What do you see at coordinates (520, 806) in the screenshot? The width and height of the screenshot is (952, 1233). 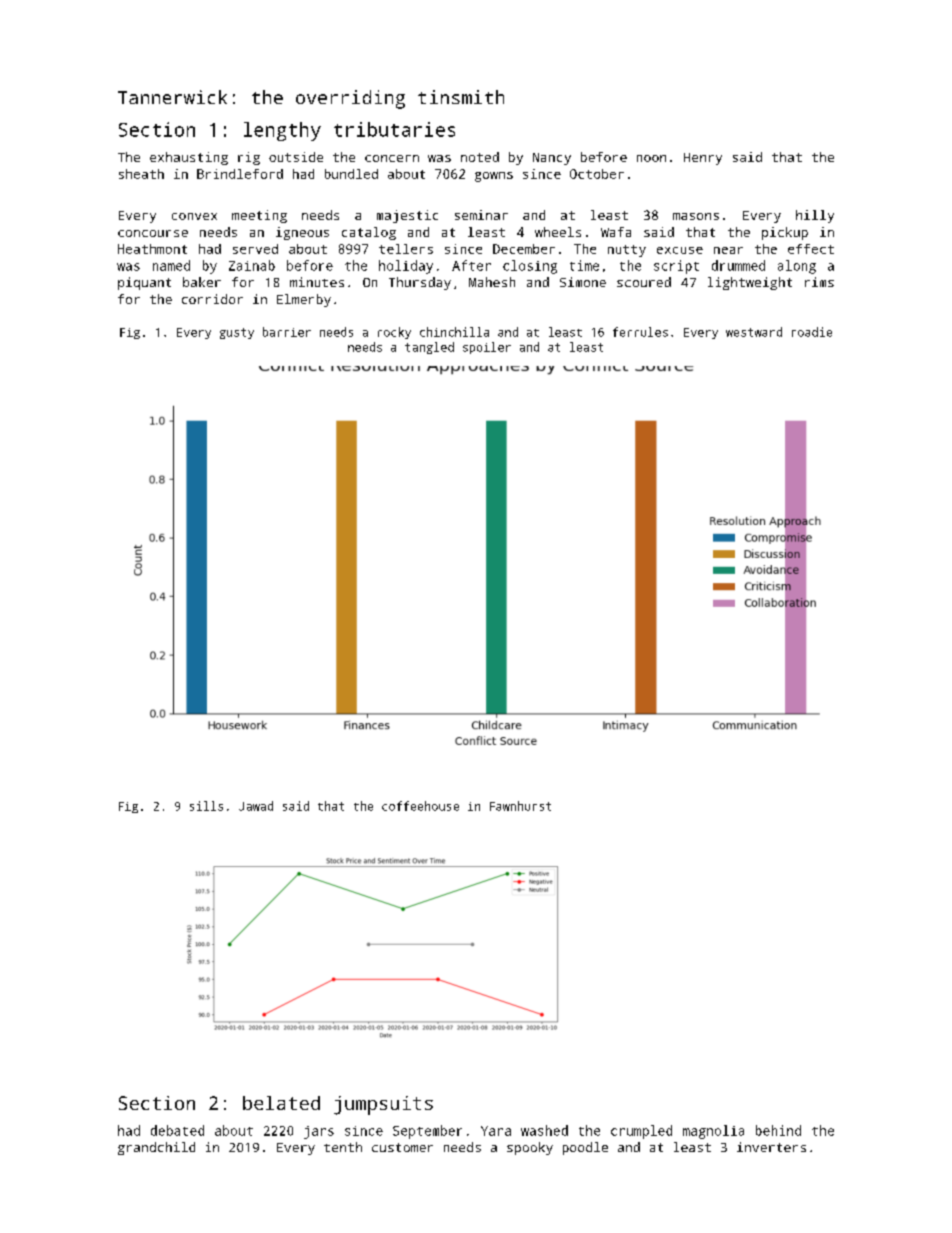 I see `Fawnhurst` at bounding box center [520, 806].
